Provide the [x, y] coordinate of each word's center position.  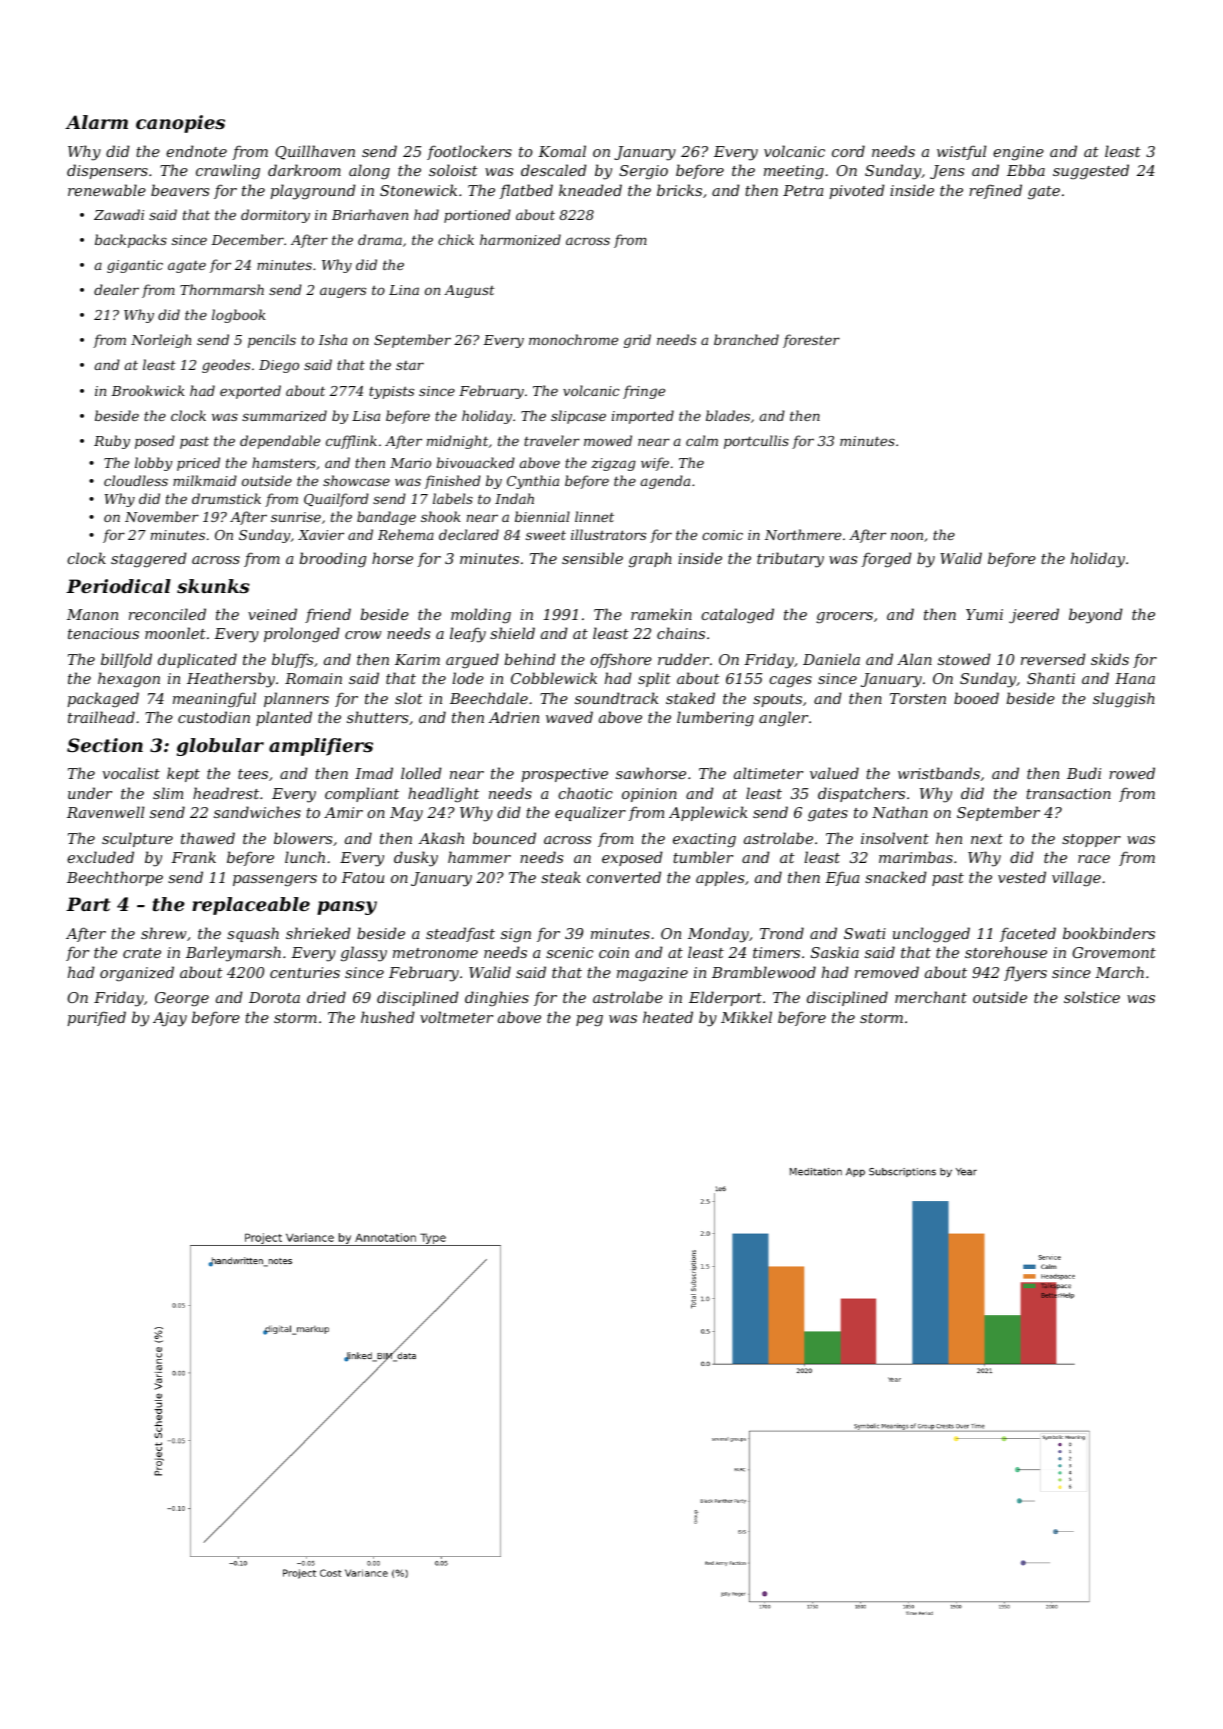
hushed [388, 1017]
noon [907, 536]
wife [655, 464]
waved [569, 717]
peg [589, 1021]
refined [995, 191]
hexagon [129, 680]
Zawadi [119, 214]
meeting [794, 172]
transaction [1068, 793]
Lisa [366, 416]
